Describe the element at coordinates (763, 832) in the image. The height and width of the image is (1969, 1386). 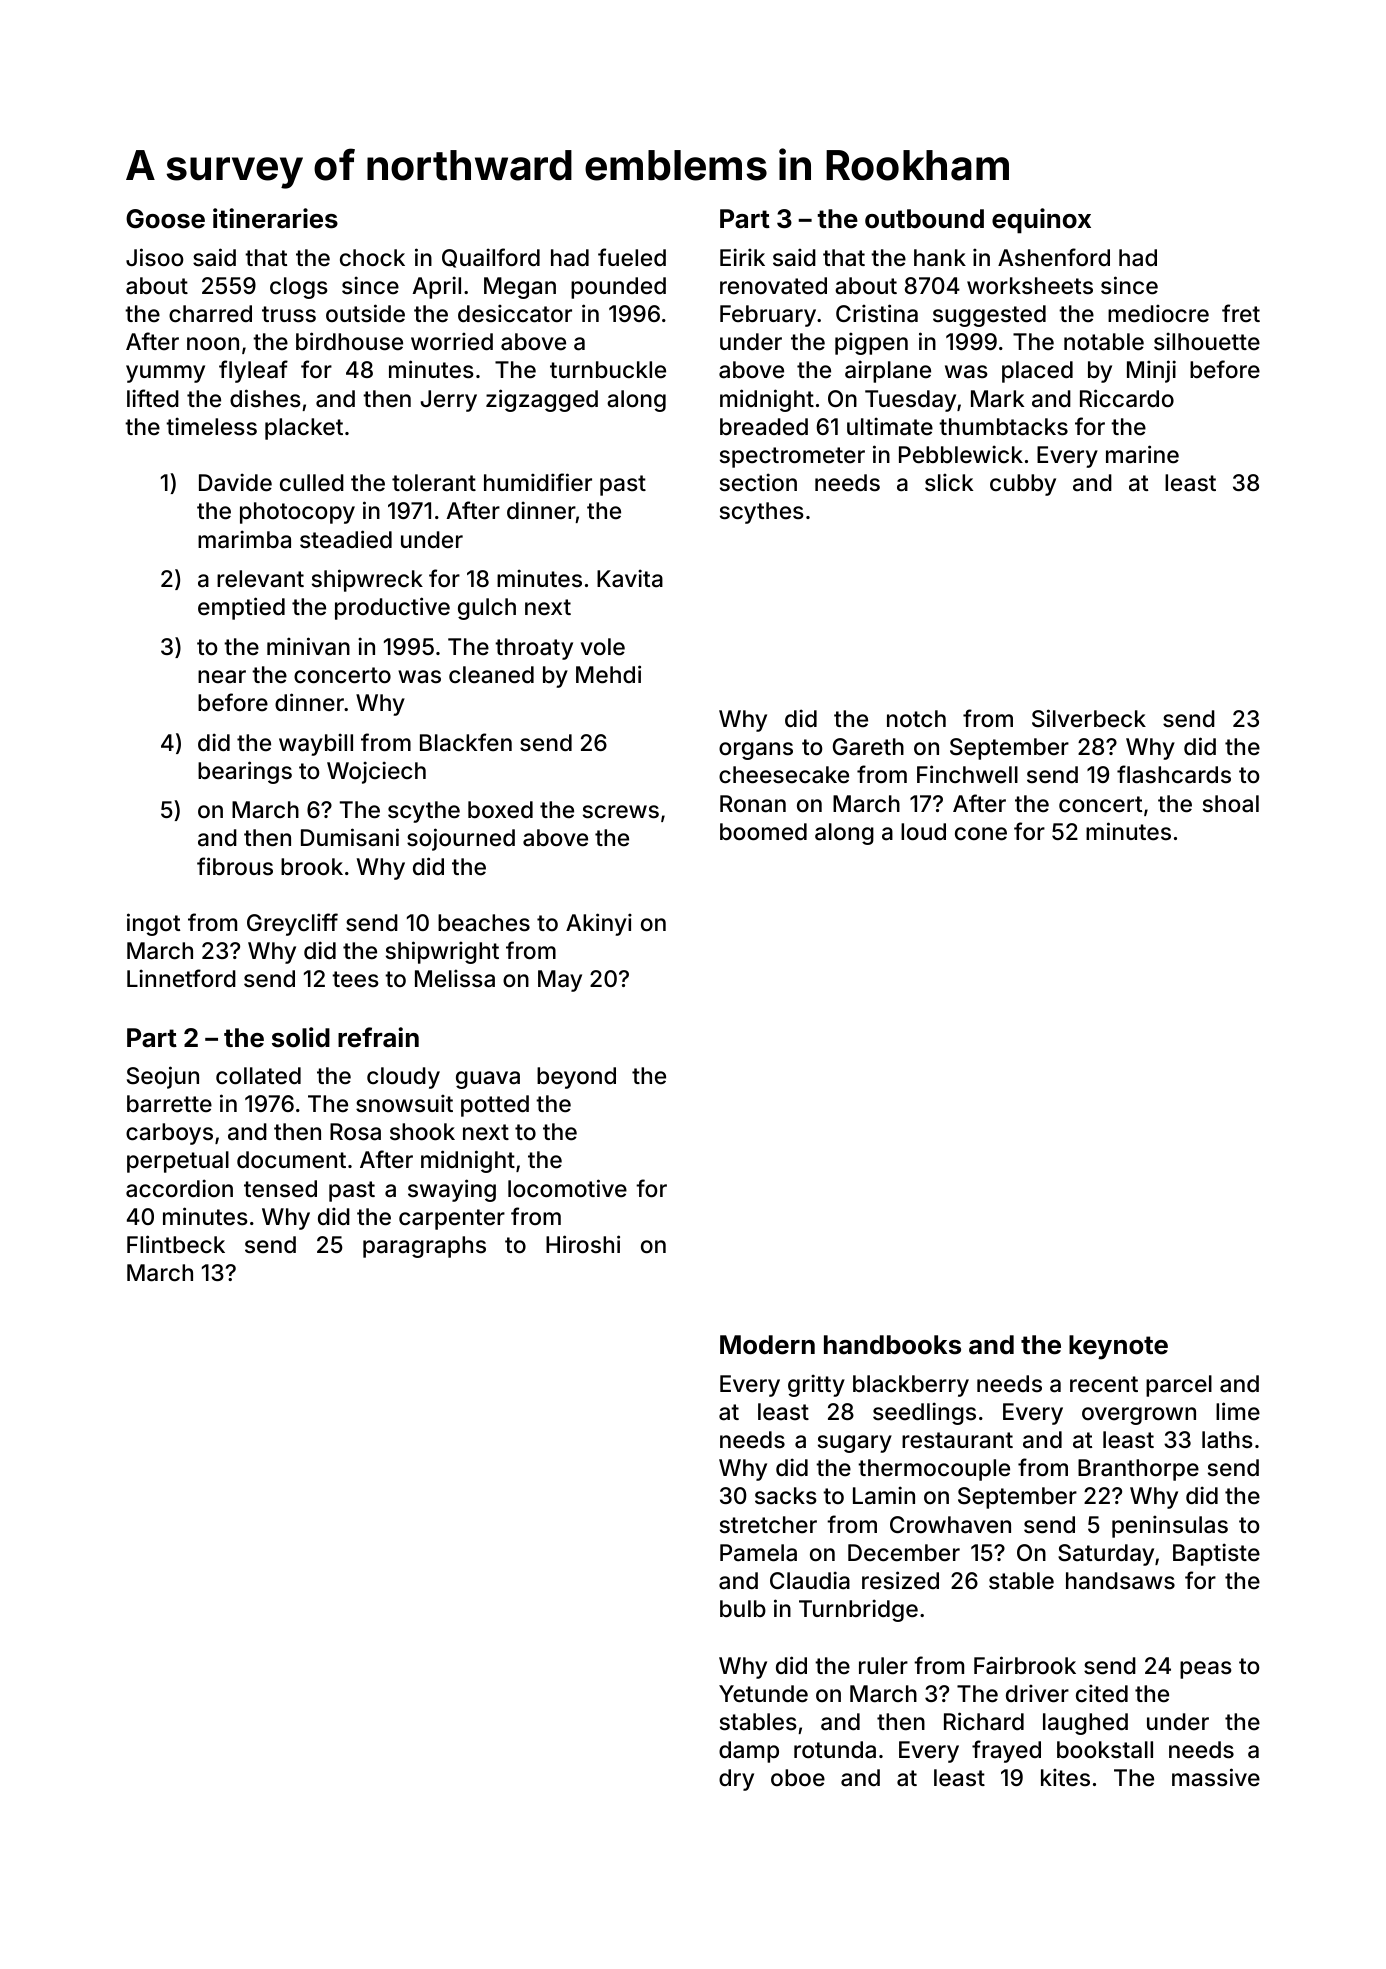
I see `boomed` at that location.
